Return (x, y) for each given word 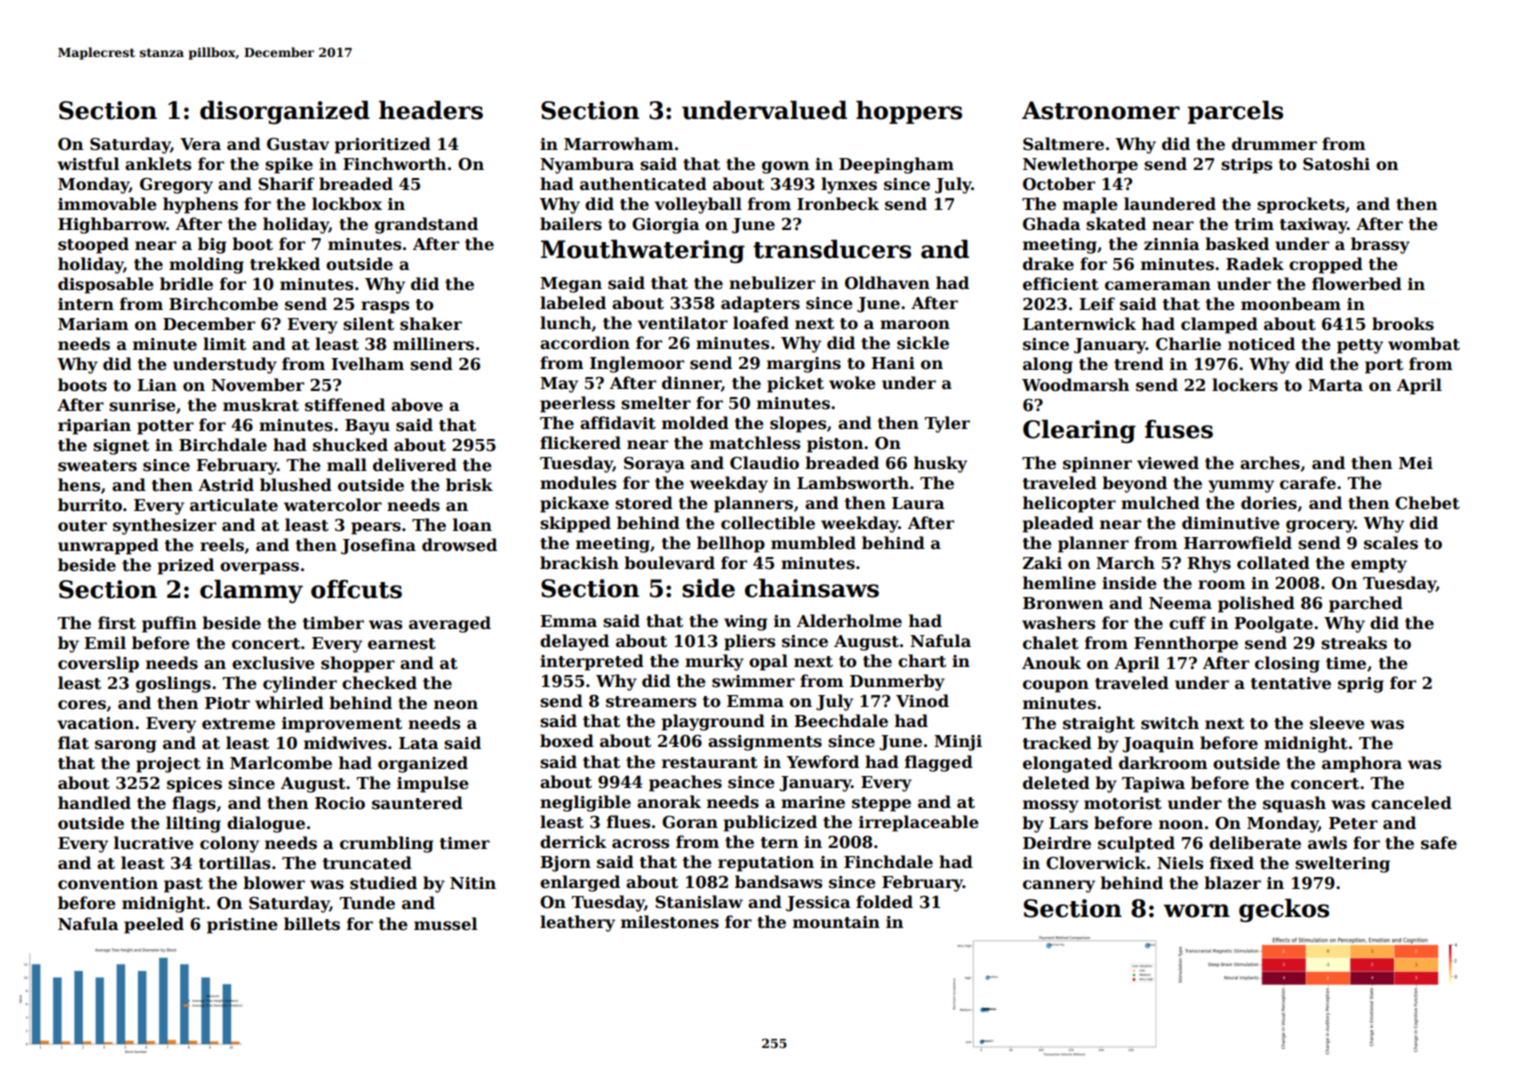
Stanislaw (699, 902)
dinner (691, 383)
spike (289, 165)
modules (578, 483)
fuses (1179, 429)
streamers (651, 702)
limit (224, 344)
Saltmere (1063, 144)
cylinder (300, 684)
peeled (154, 925)
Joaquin (1158, 745)
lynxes (849, 185)
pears (376, 528)
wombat (1424, 344)
